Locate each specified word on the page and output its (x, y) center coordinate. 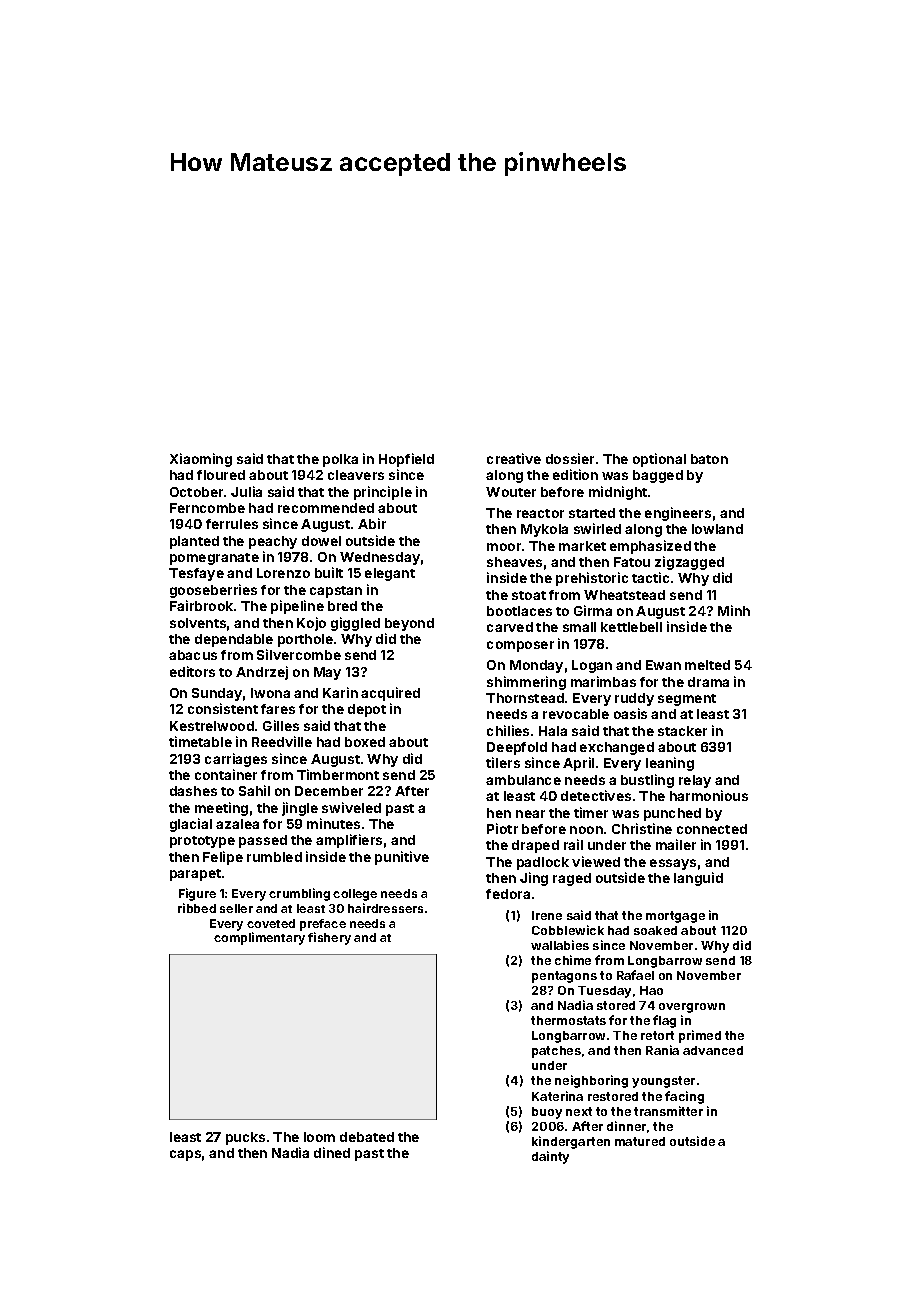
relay (695, 781)
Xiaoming (201, 460)
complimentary (259, 938)
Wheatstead (624, 595)
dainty (550, 1157)
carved (510, 627)
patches (556, 1052)
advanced (713, 1050)
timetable (200, 741)
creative (514, 458)
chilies (508, 730)
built (329, 572)
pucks (245, 1138)
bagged (658, 476)
